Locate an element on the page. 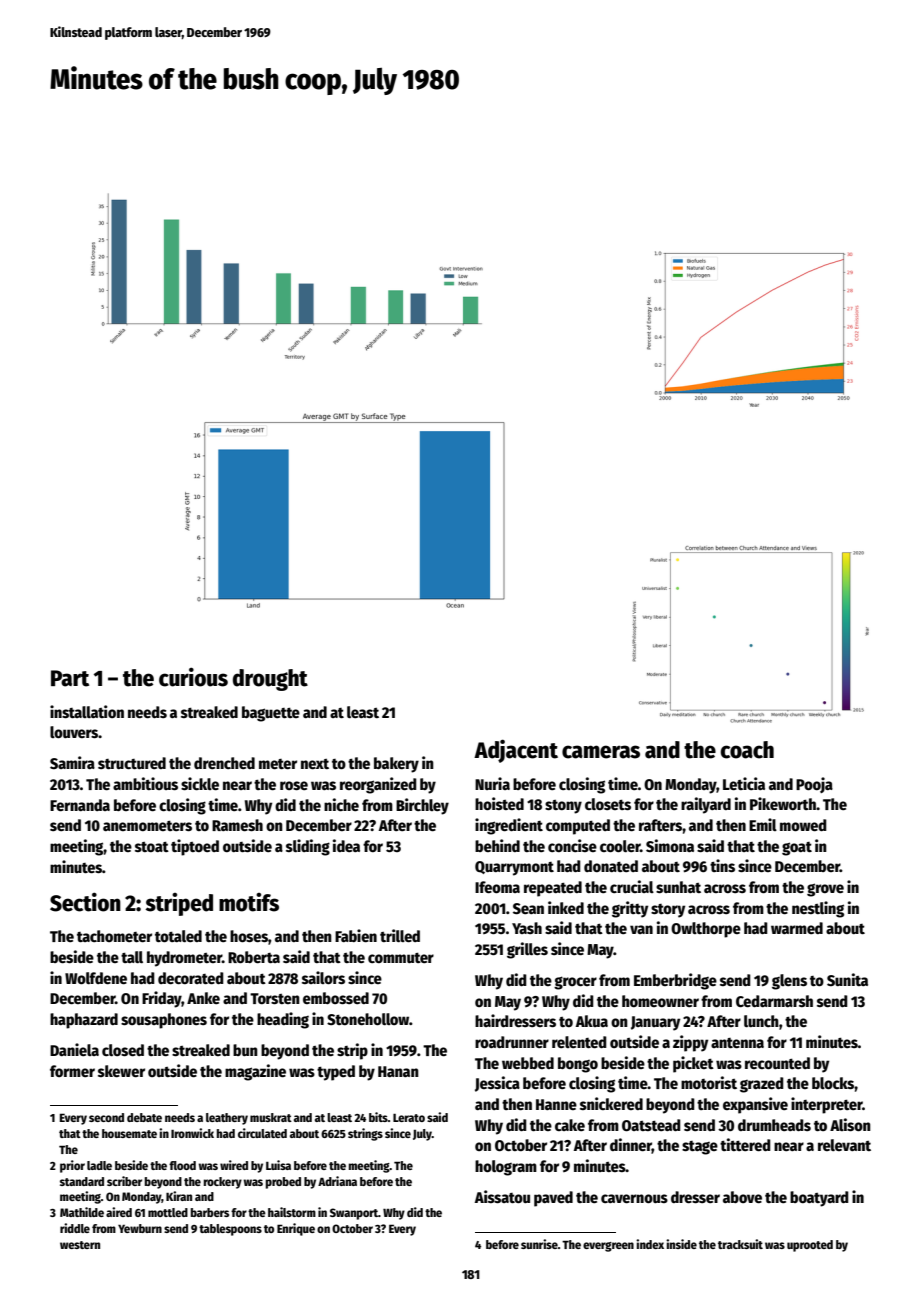 The width and height of the image is (924, 1308). curious is located at coordinates (193, 677).
